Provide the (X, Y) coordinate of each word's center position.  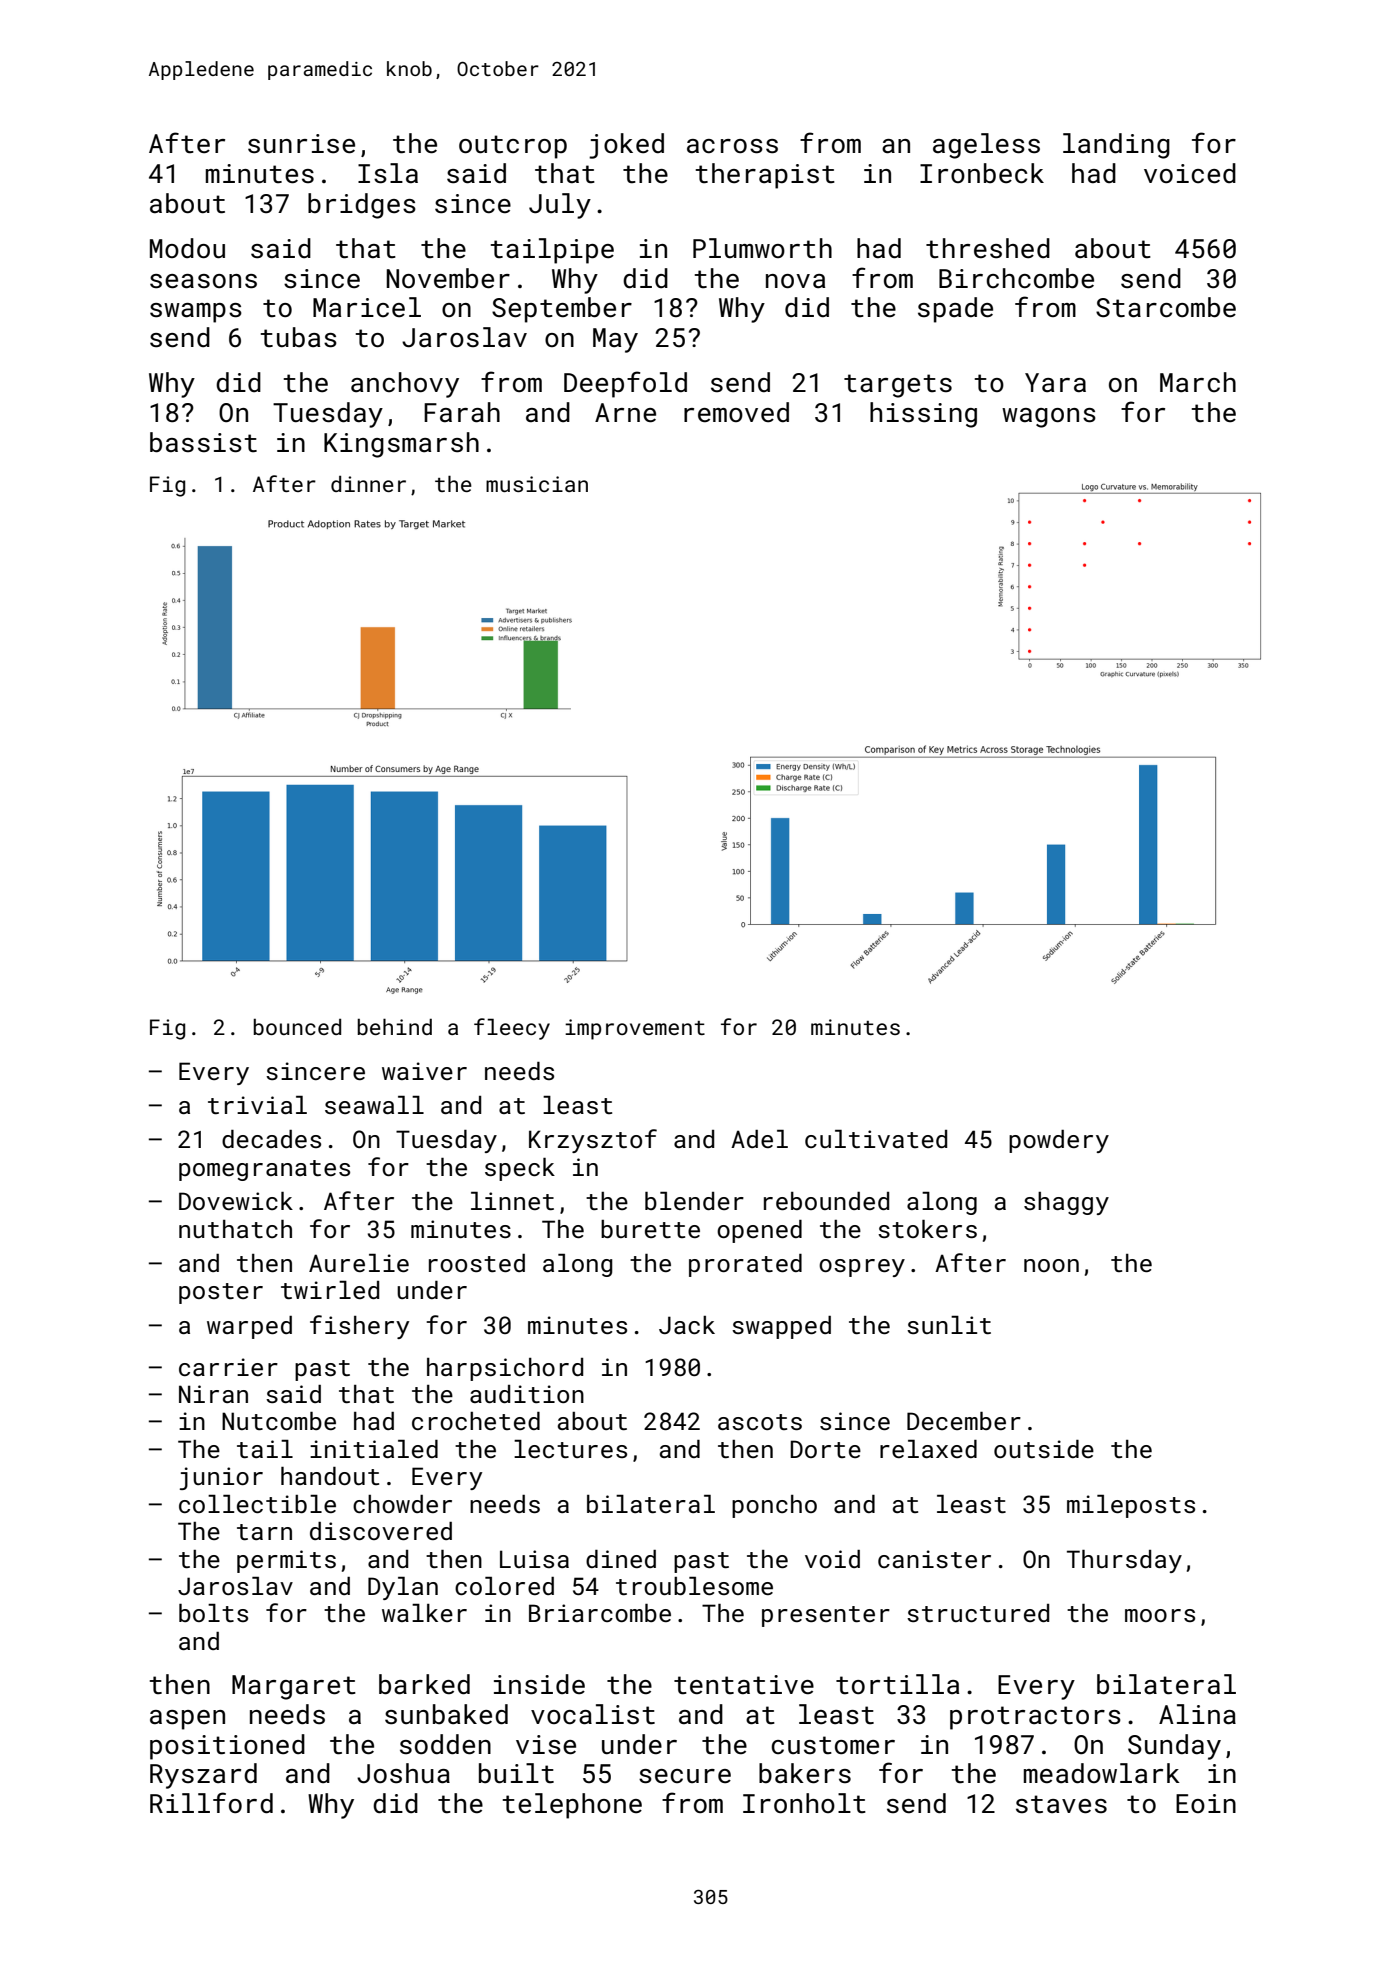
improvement (635, 1029)
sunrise (301, 144)
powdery (1059, 1141)
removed (736, 412)
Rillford (211, 1803)
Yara (1055, 382)
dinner (368, 484)
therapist (765, 176)
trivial (257, 1105)
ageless (986, 146)
